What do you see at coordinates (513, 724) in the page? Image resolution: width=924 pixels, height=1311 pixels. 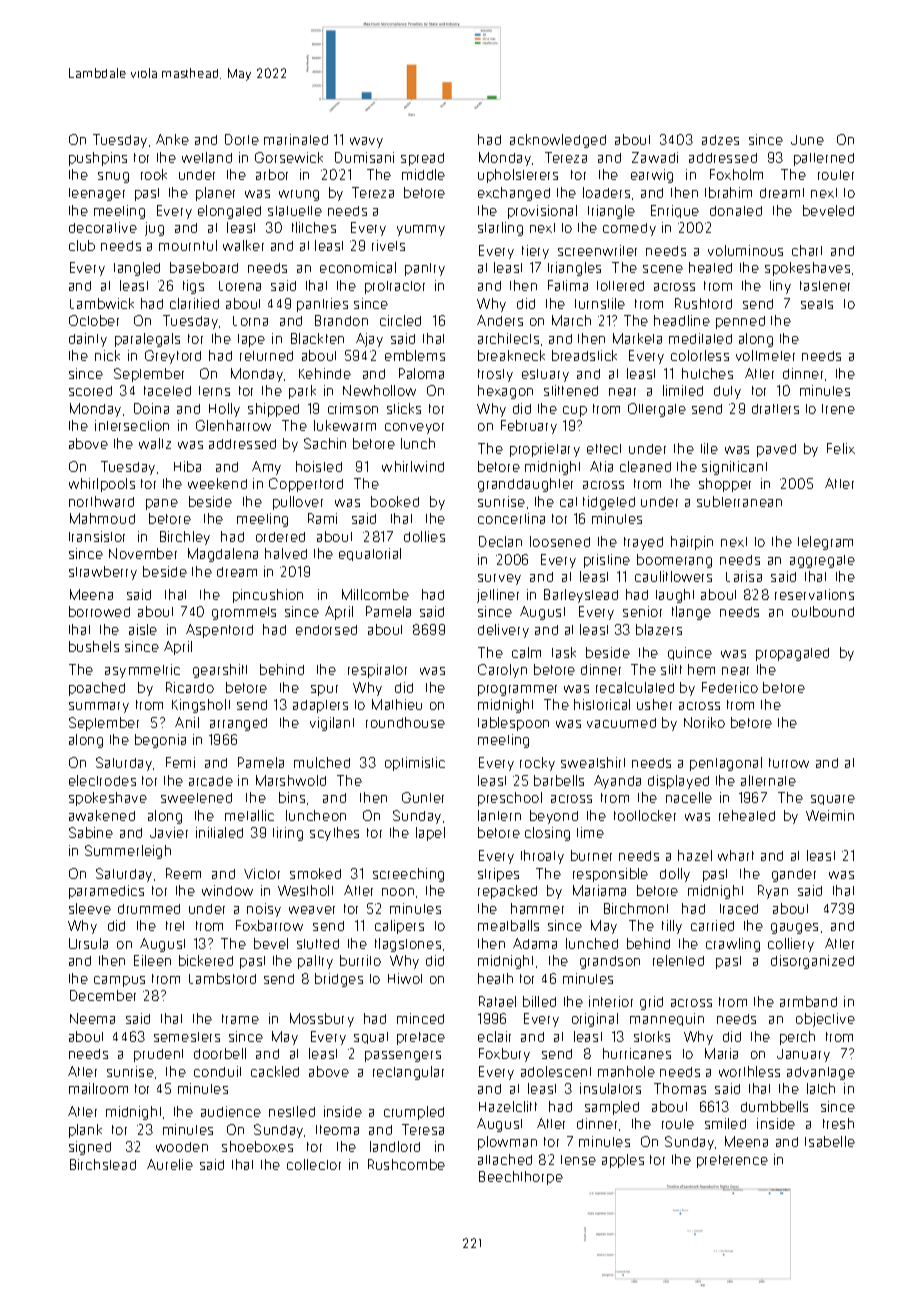 I see `tablespoon` at bounding box center [513, 724].
